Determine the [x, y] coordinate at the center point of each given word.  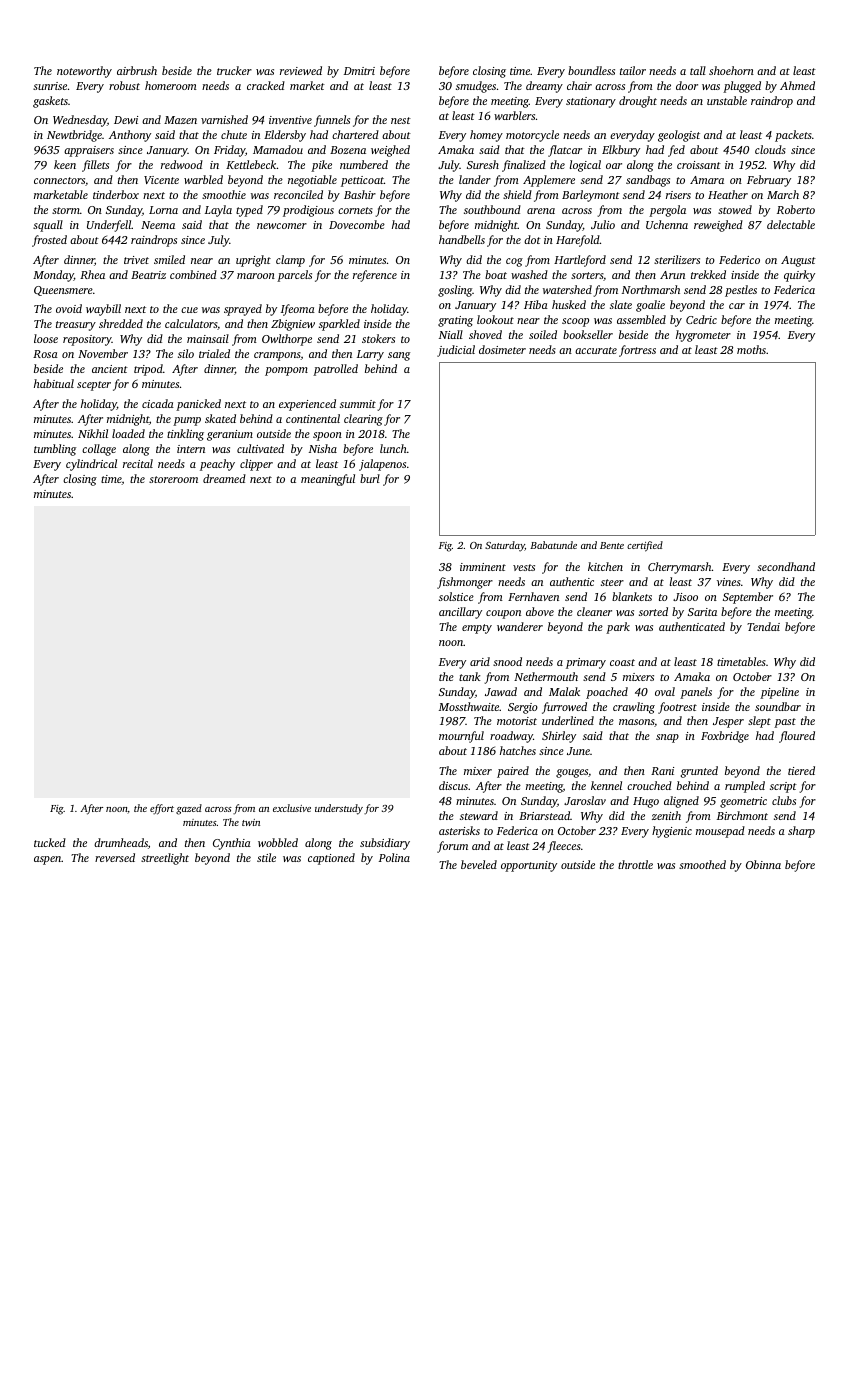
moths [751, 349]
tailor [633, 70]
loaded [128, 433]
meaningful [328, 480]
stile [266, 857]
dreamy [544, 87]
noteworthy [84, 72]
